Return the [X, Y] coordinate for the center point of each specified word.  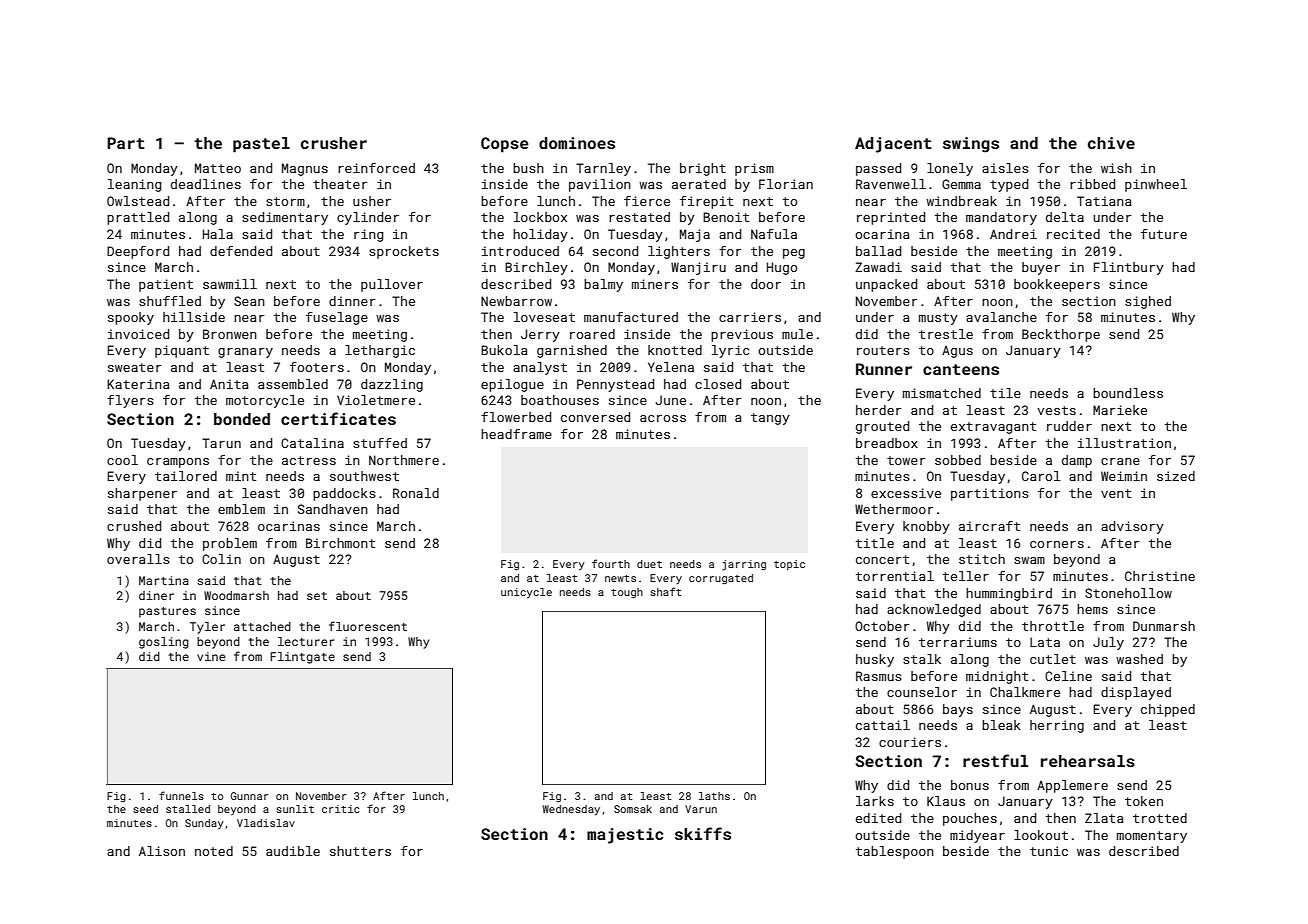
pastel [261, 145]
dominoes [577, 143]
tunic [1049, 851]
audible [293, 851]
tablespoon [895, 852]
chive [1111, 143]
